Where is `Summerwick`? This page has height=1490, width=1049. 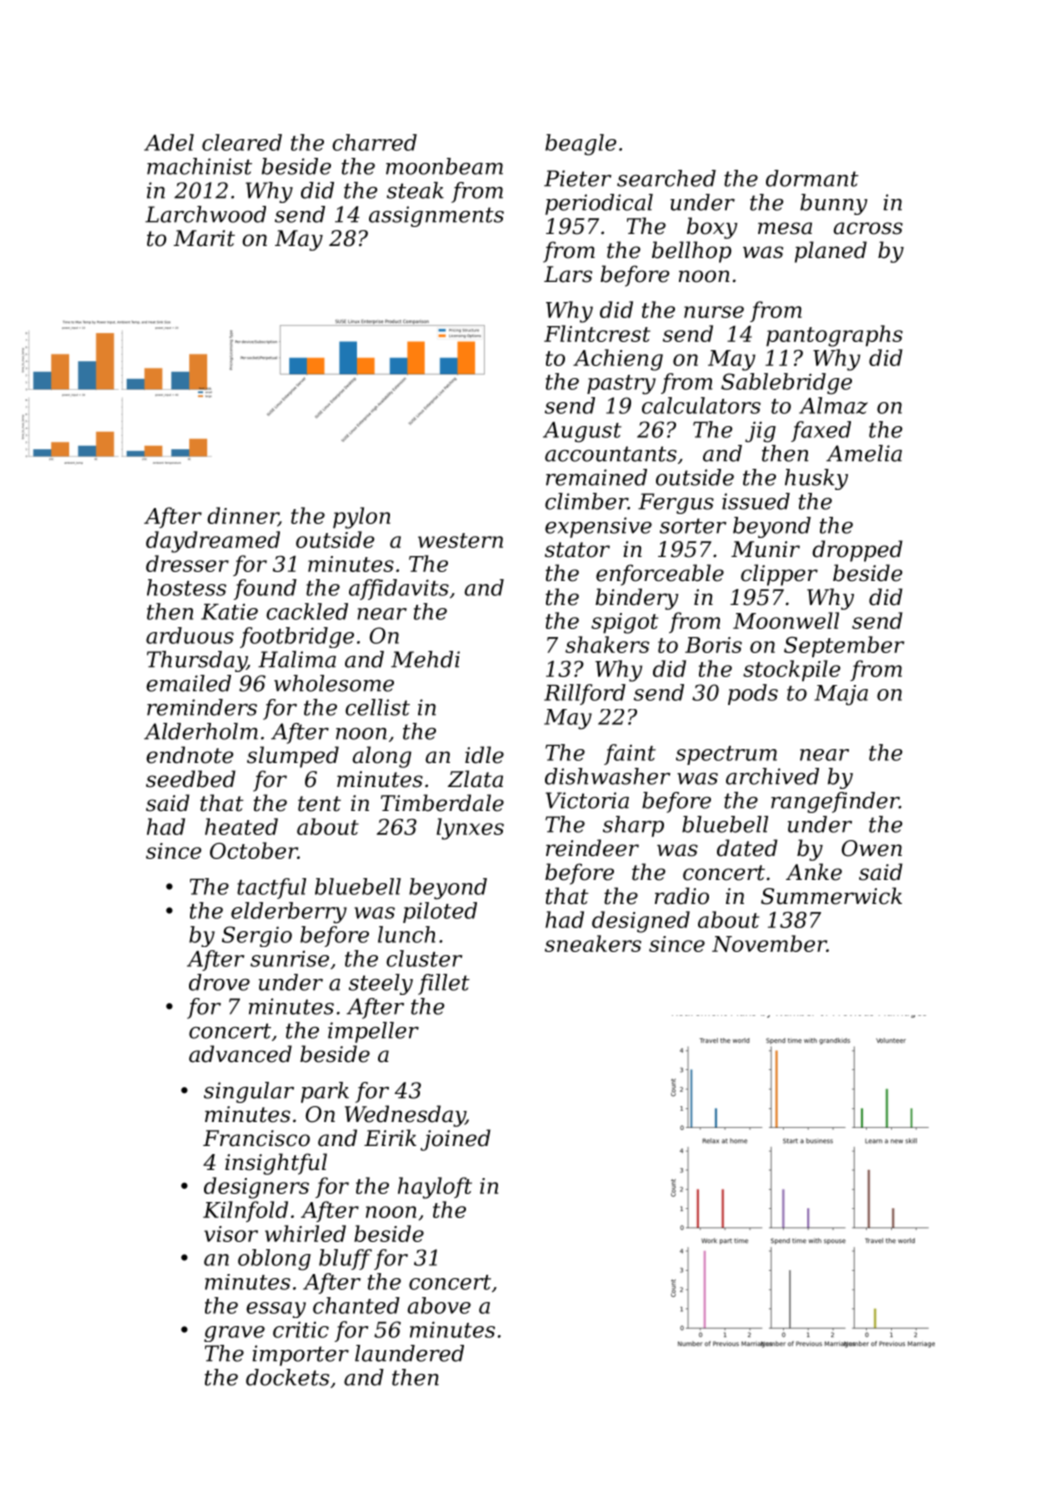 Summerwick is located at coordinates (831, 896).
